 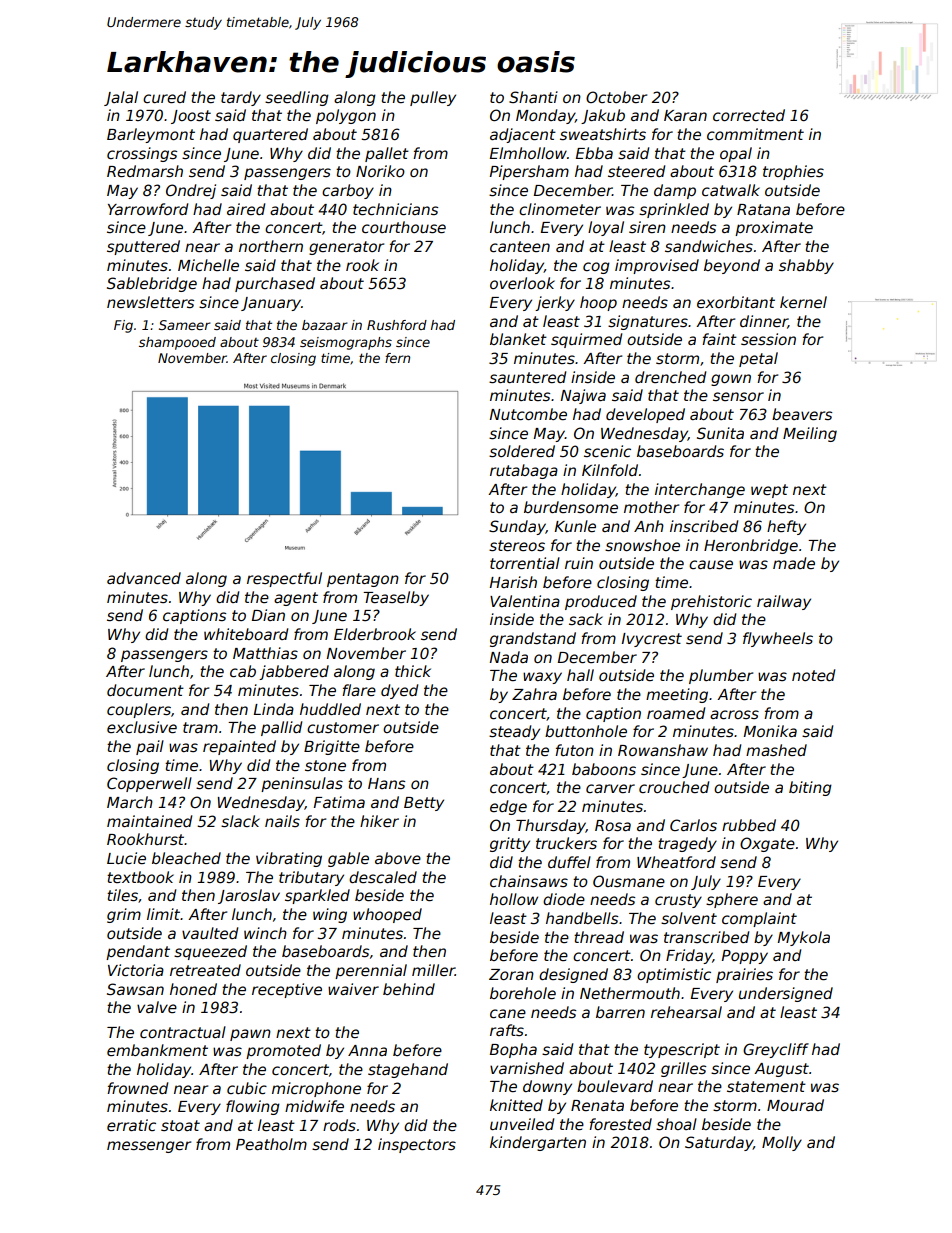 I want to click on edge, so click(x=508, y=807).
